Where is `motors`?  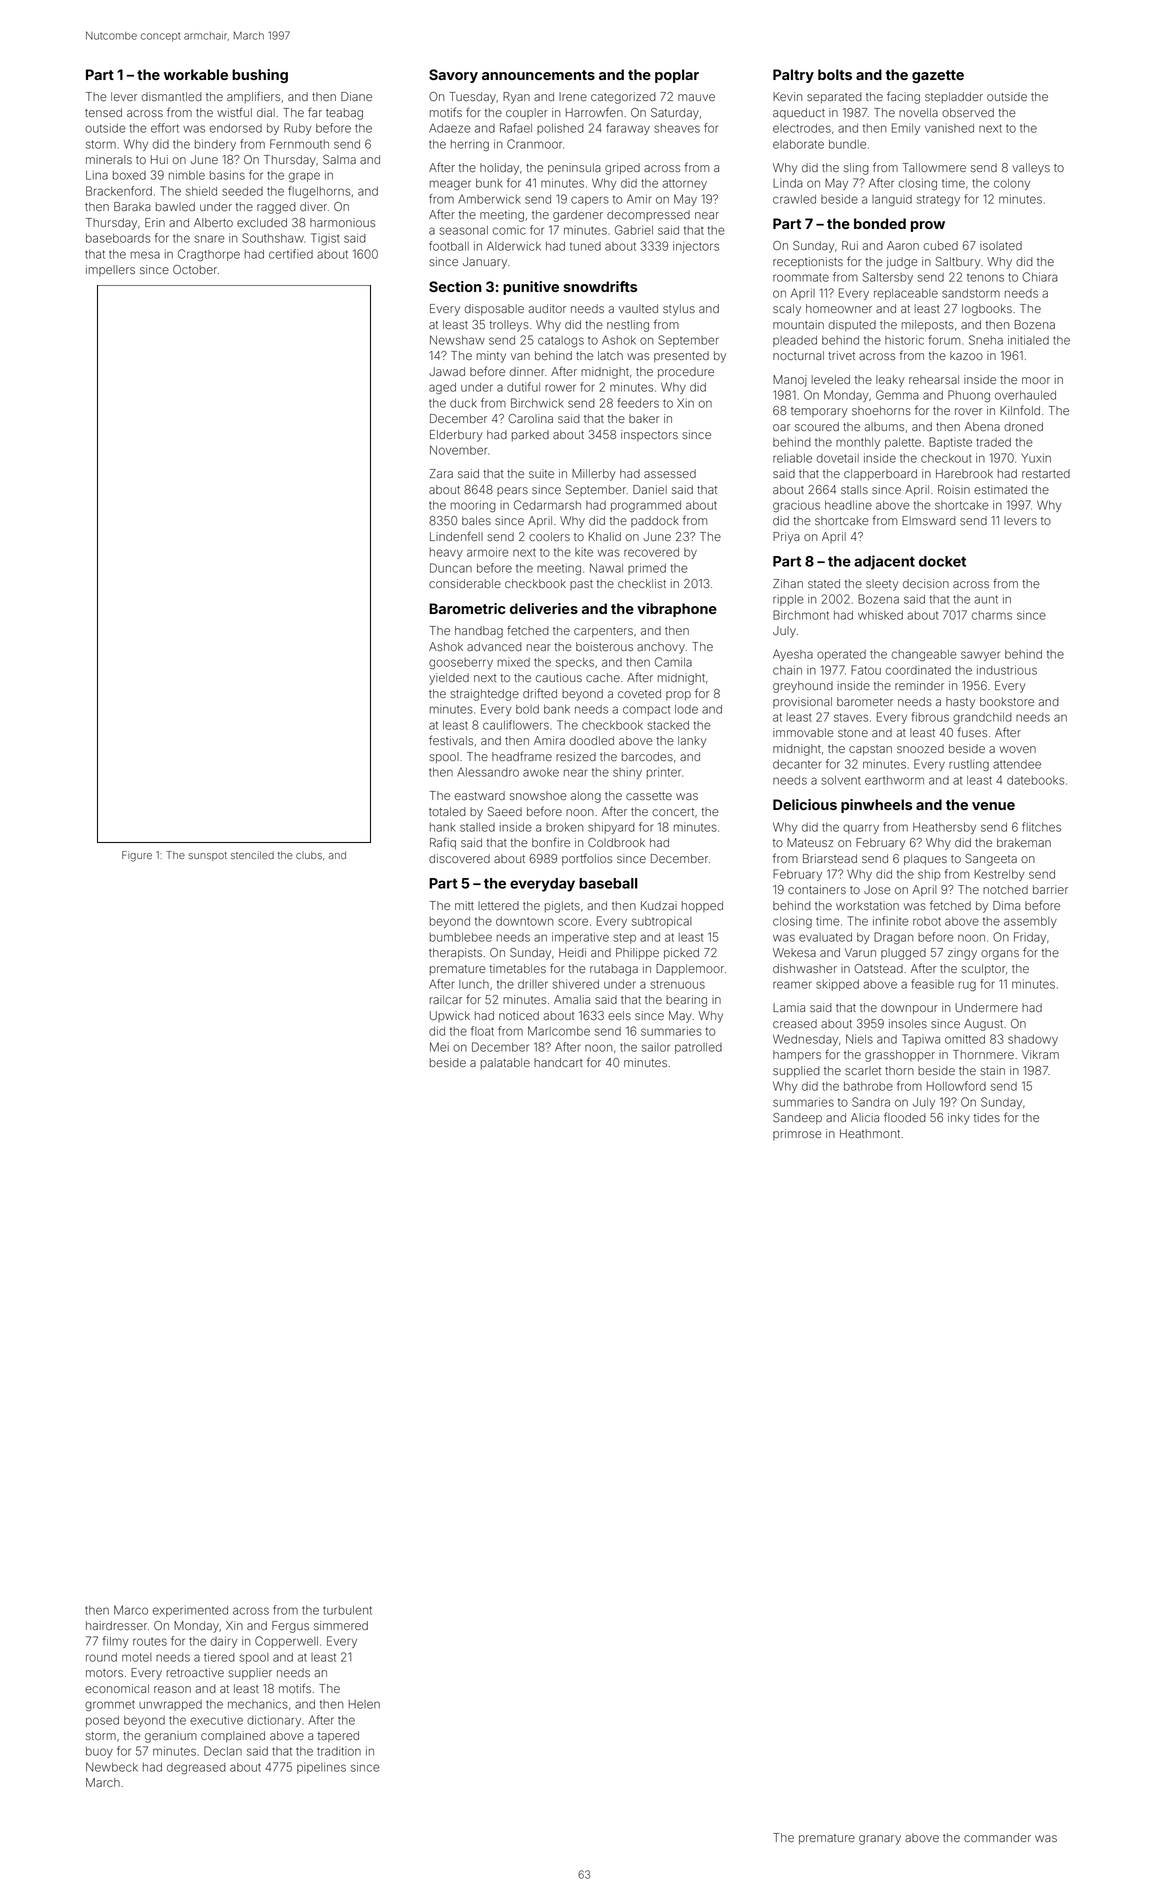 motors is located at coordinates (104, 1673).
